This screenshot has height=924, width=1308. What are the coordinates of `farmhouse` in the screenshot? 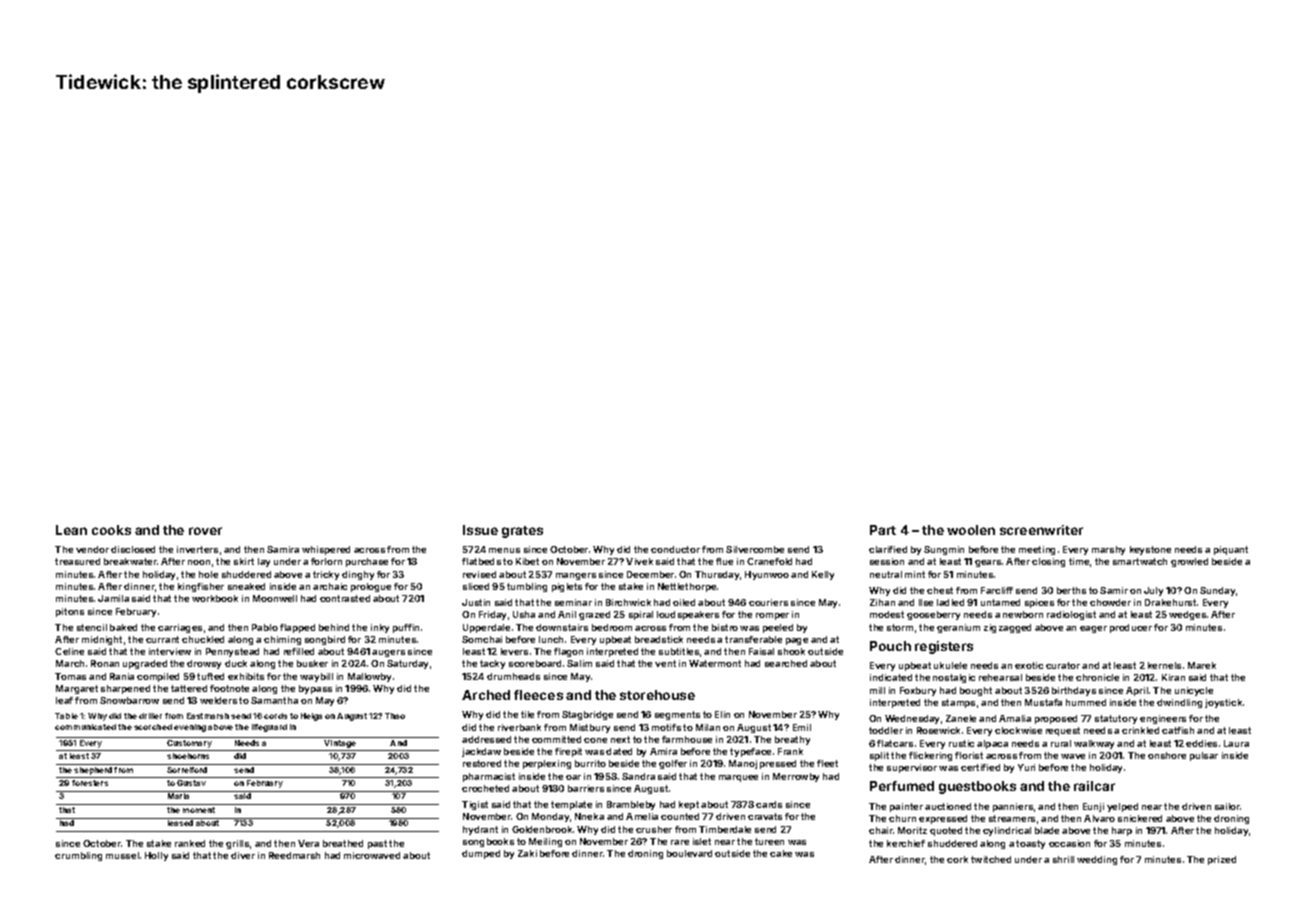 It's located at (687, 739).
